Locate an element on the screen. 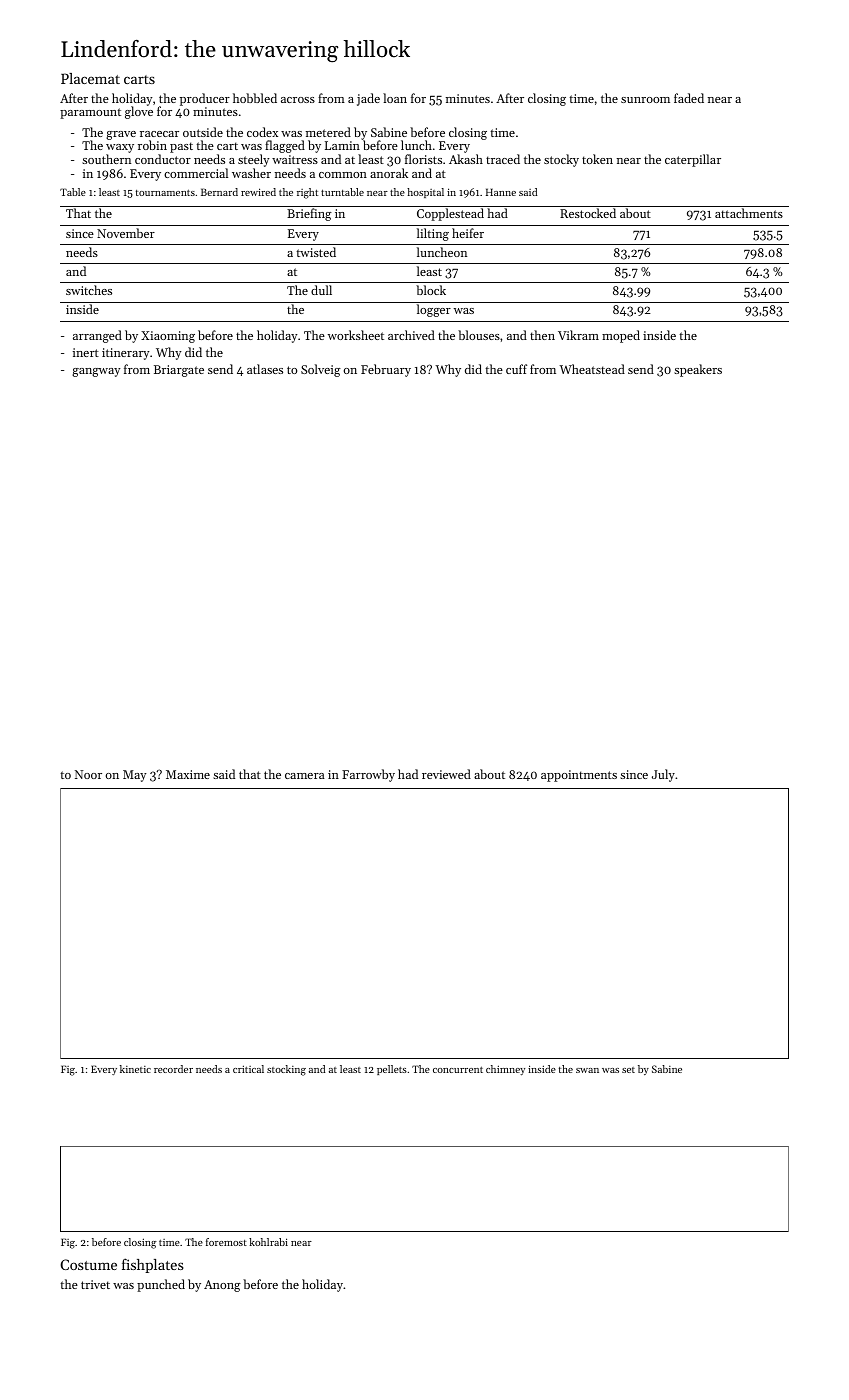 The width and height of the screenshot is (849, 1400). atlases is located at coordinates (265, 369).
